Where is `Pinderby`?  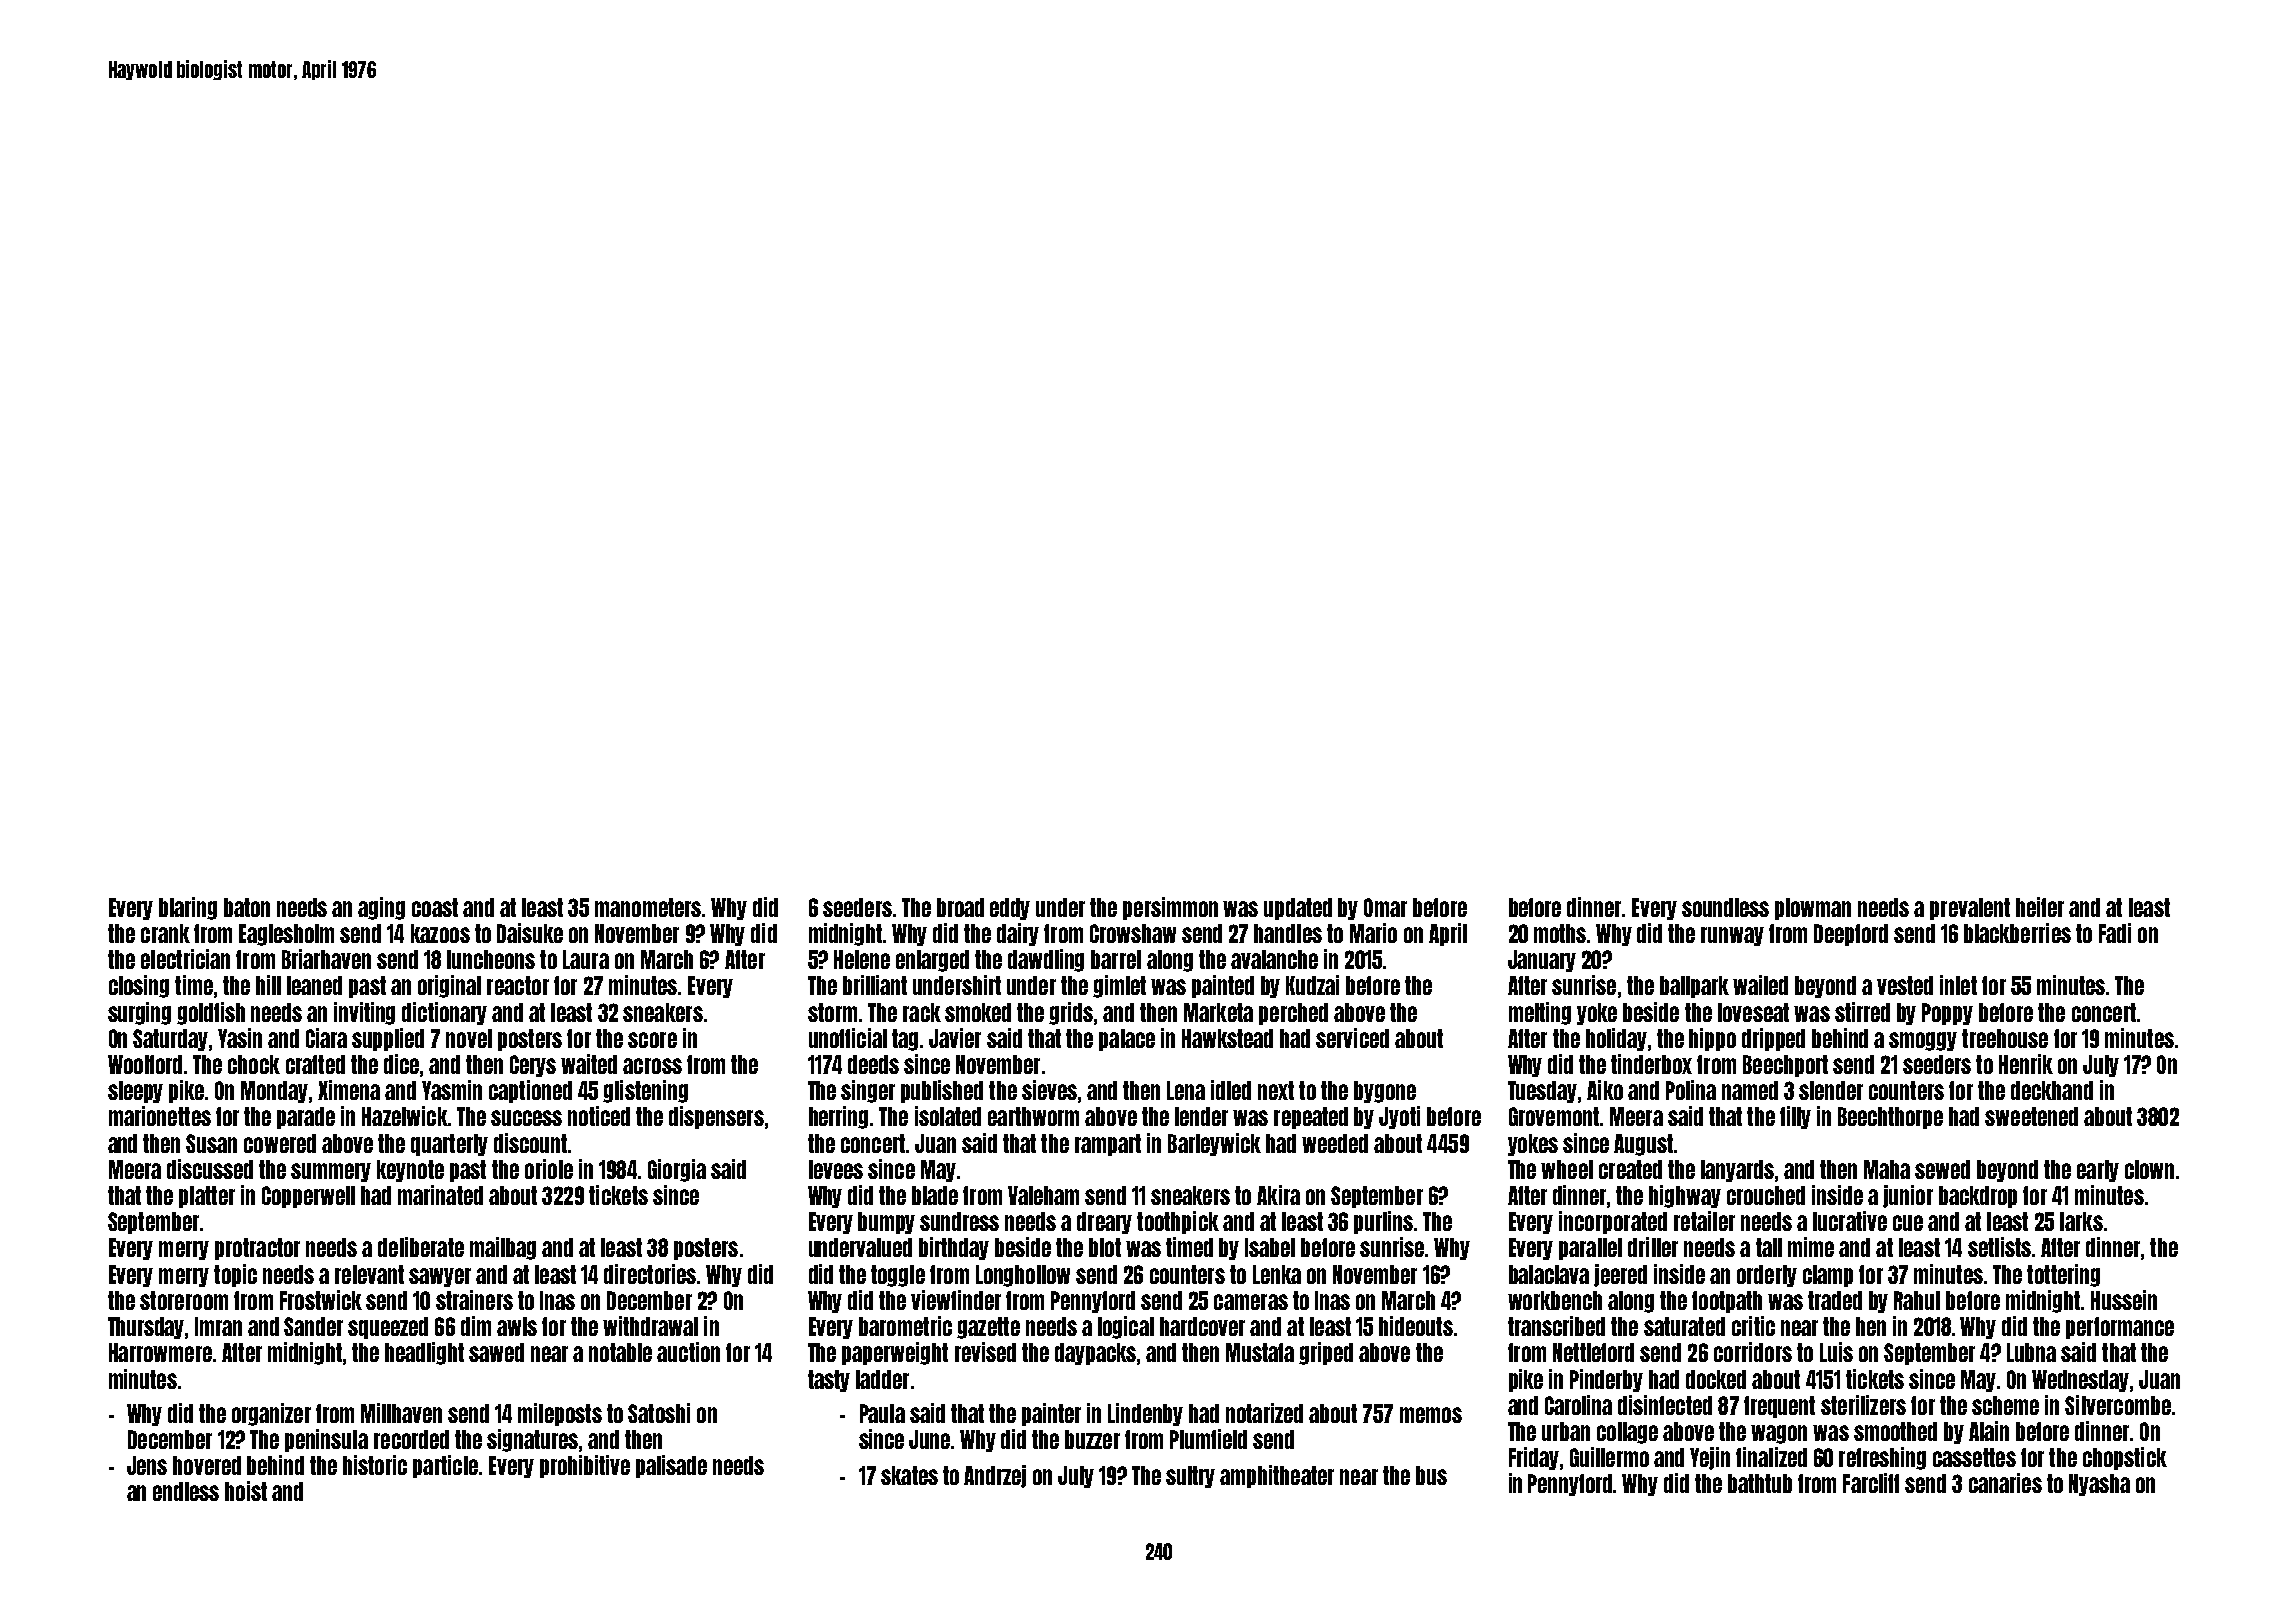
Pinderby is located at coordinates (1606, 1380).
